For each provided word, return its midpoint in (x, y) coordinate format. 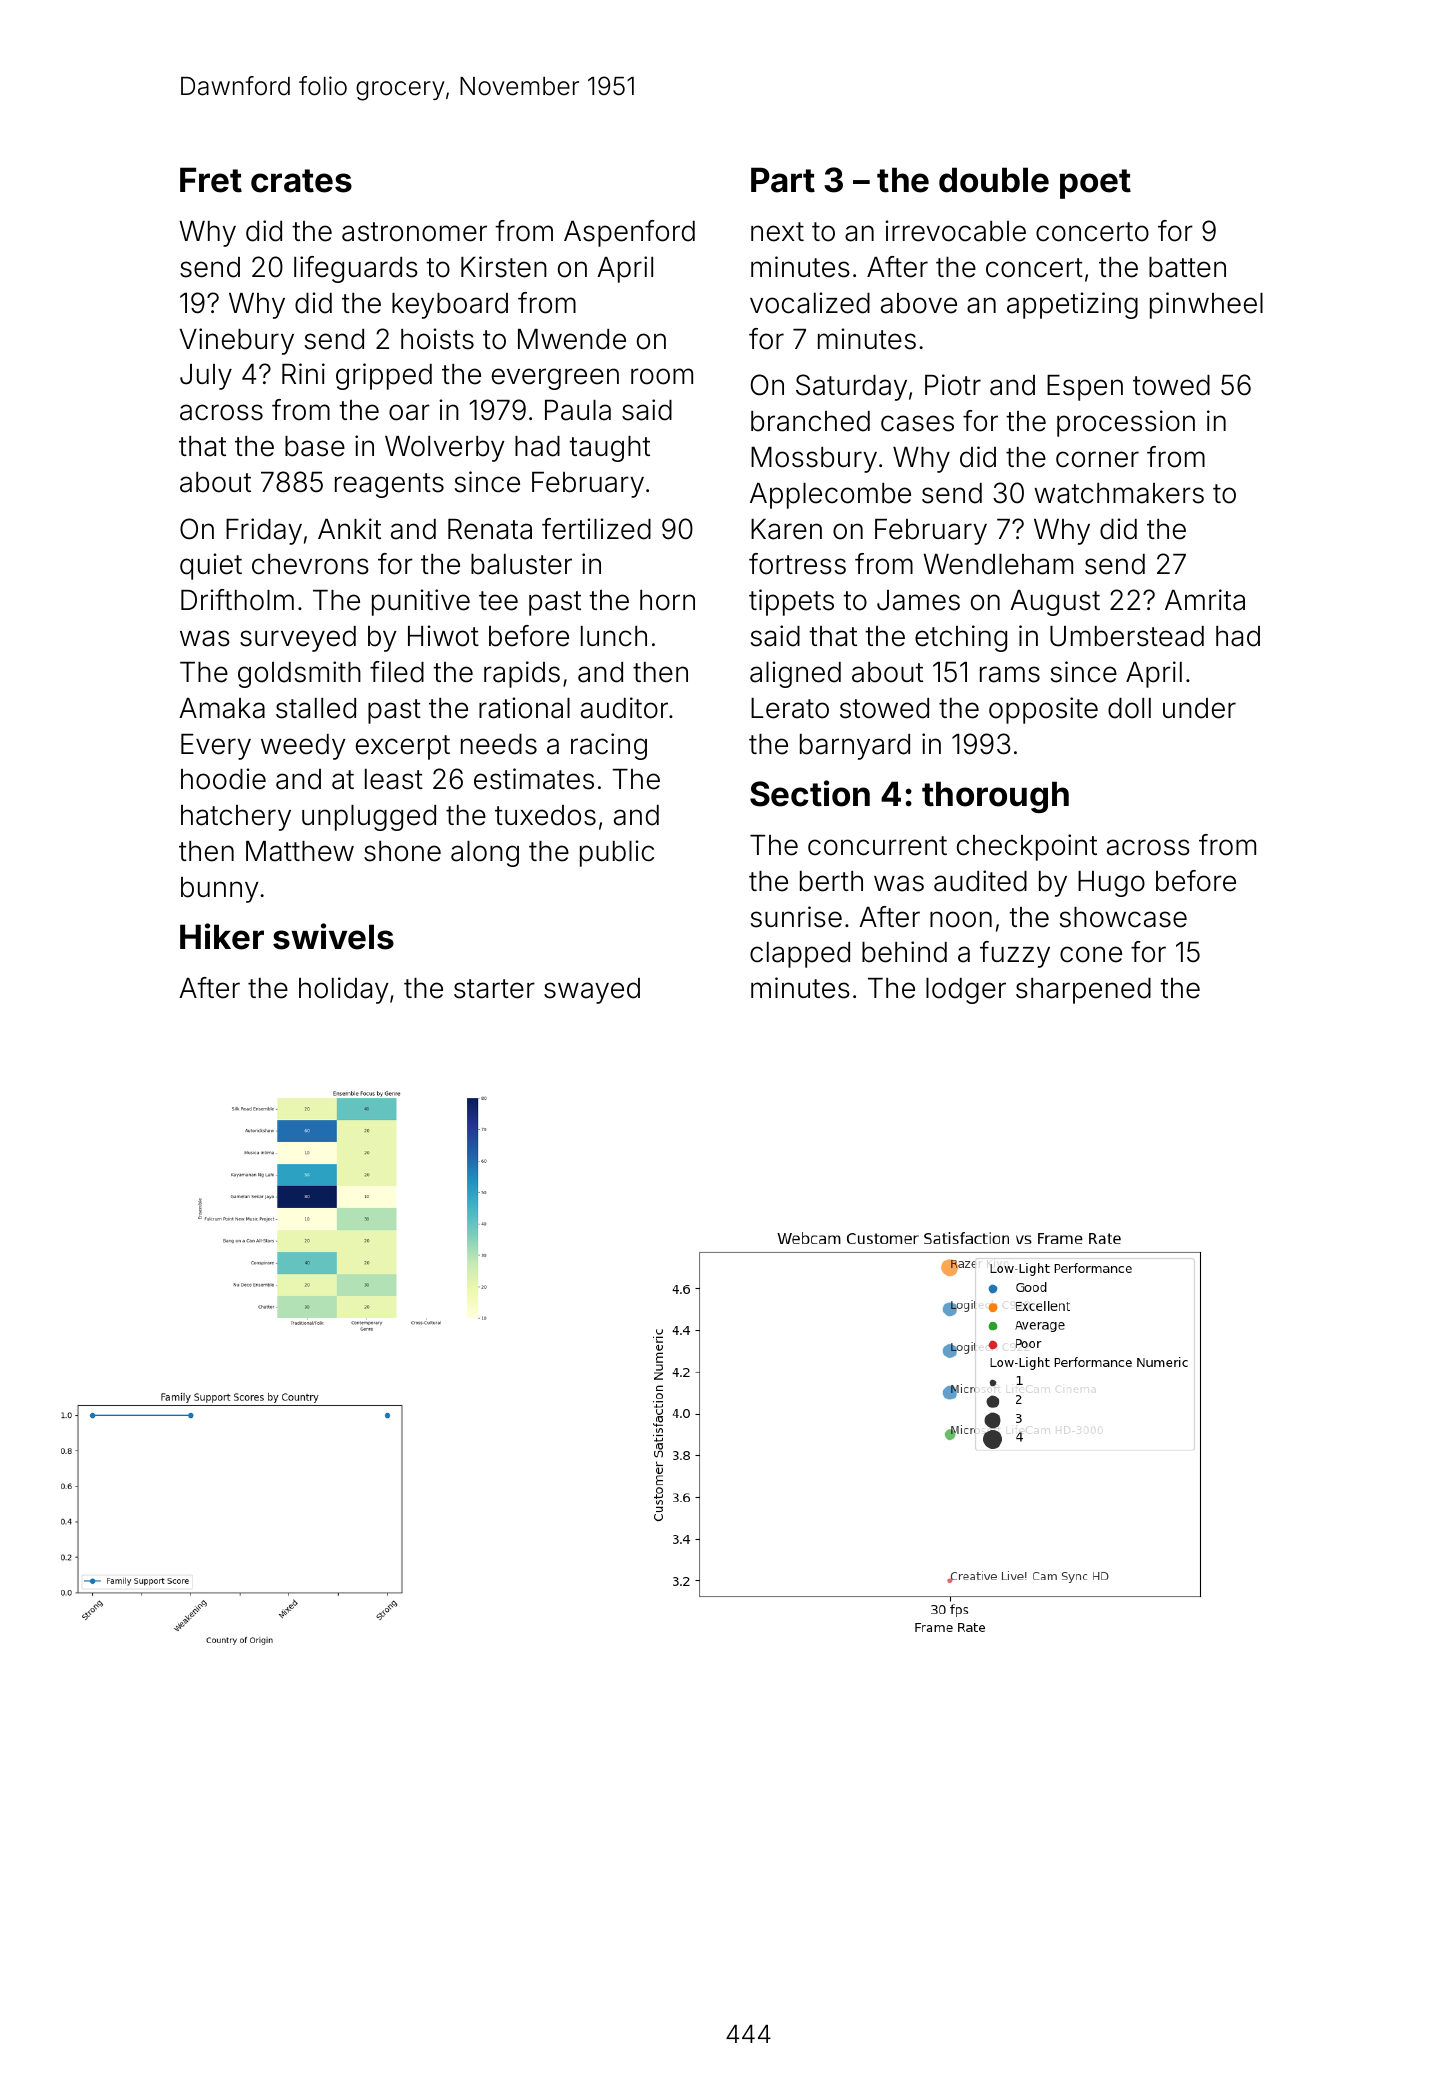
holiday (344, 990)
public (617, 853)
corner (1097, 459)
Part (783, 180)
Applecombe (830, 496)
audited (980, 881)
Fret (211, 180)
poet (1095, 184)
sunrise (796, 917)
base (315, 446)
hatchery (236, 818)
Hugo (1111, 884)
